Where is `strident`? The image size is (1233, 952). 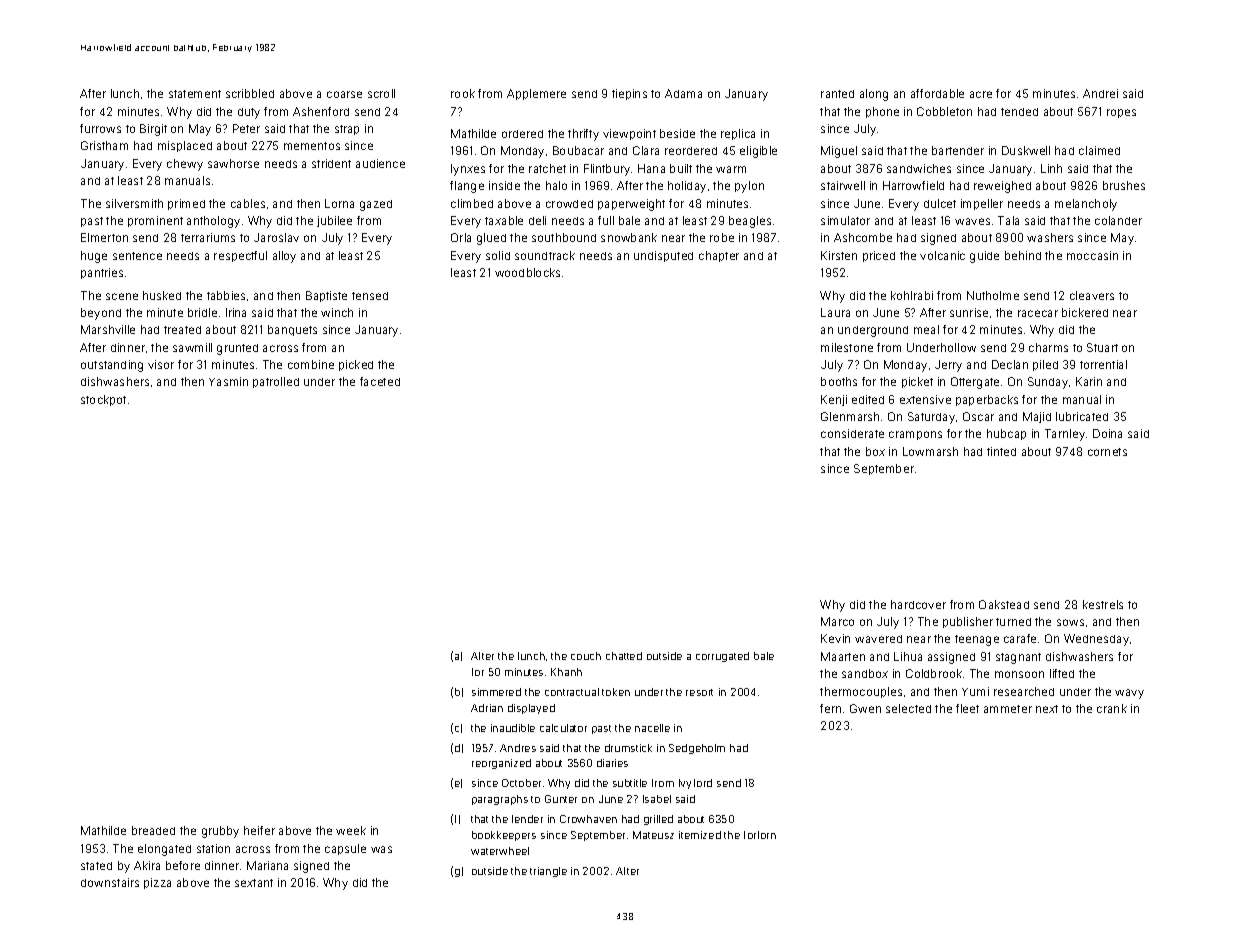 strident is located at coordinates (331, 163).
